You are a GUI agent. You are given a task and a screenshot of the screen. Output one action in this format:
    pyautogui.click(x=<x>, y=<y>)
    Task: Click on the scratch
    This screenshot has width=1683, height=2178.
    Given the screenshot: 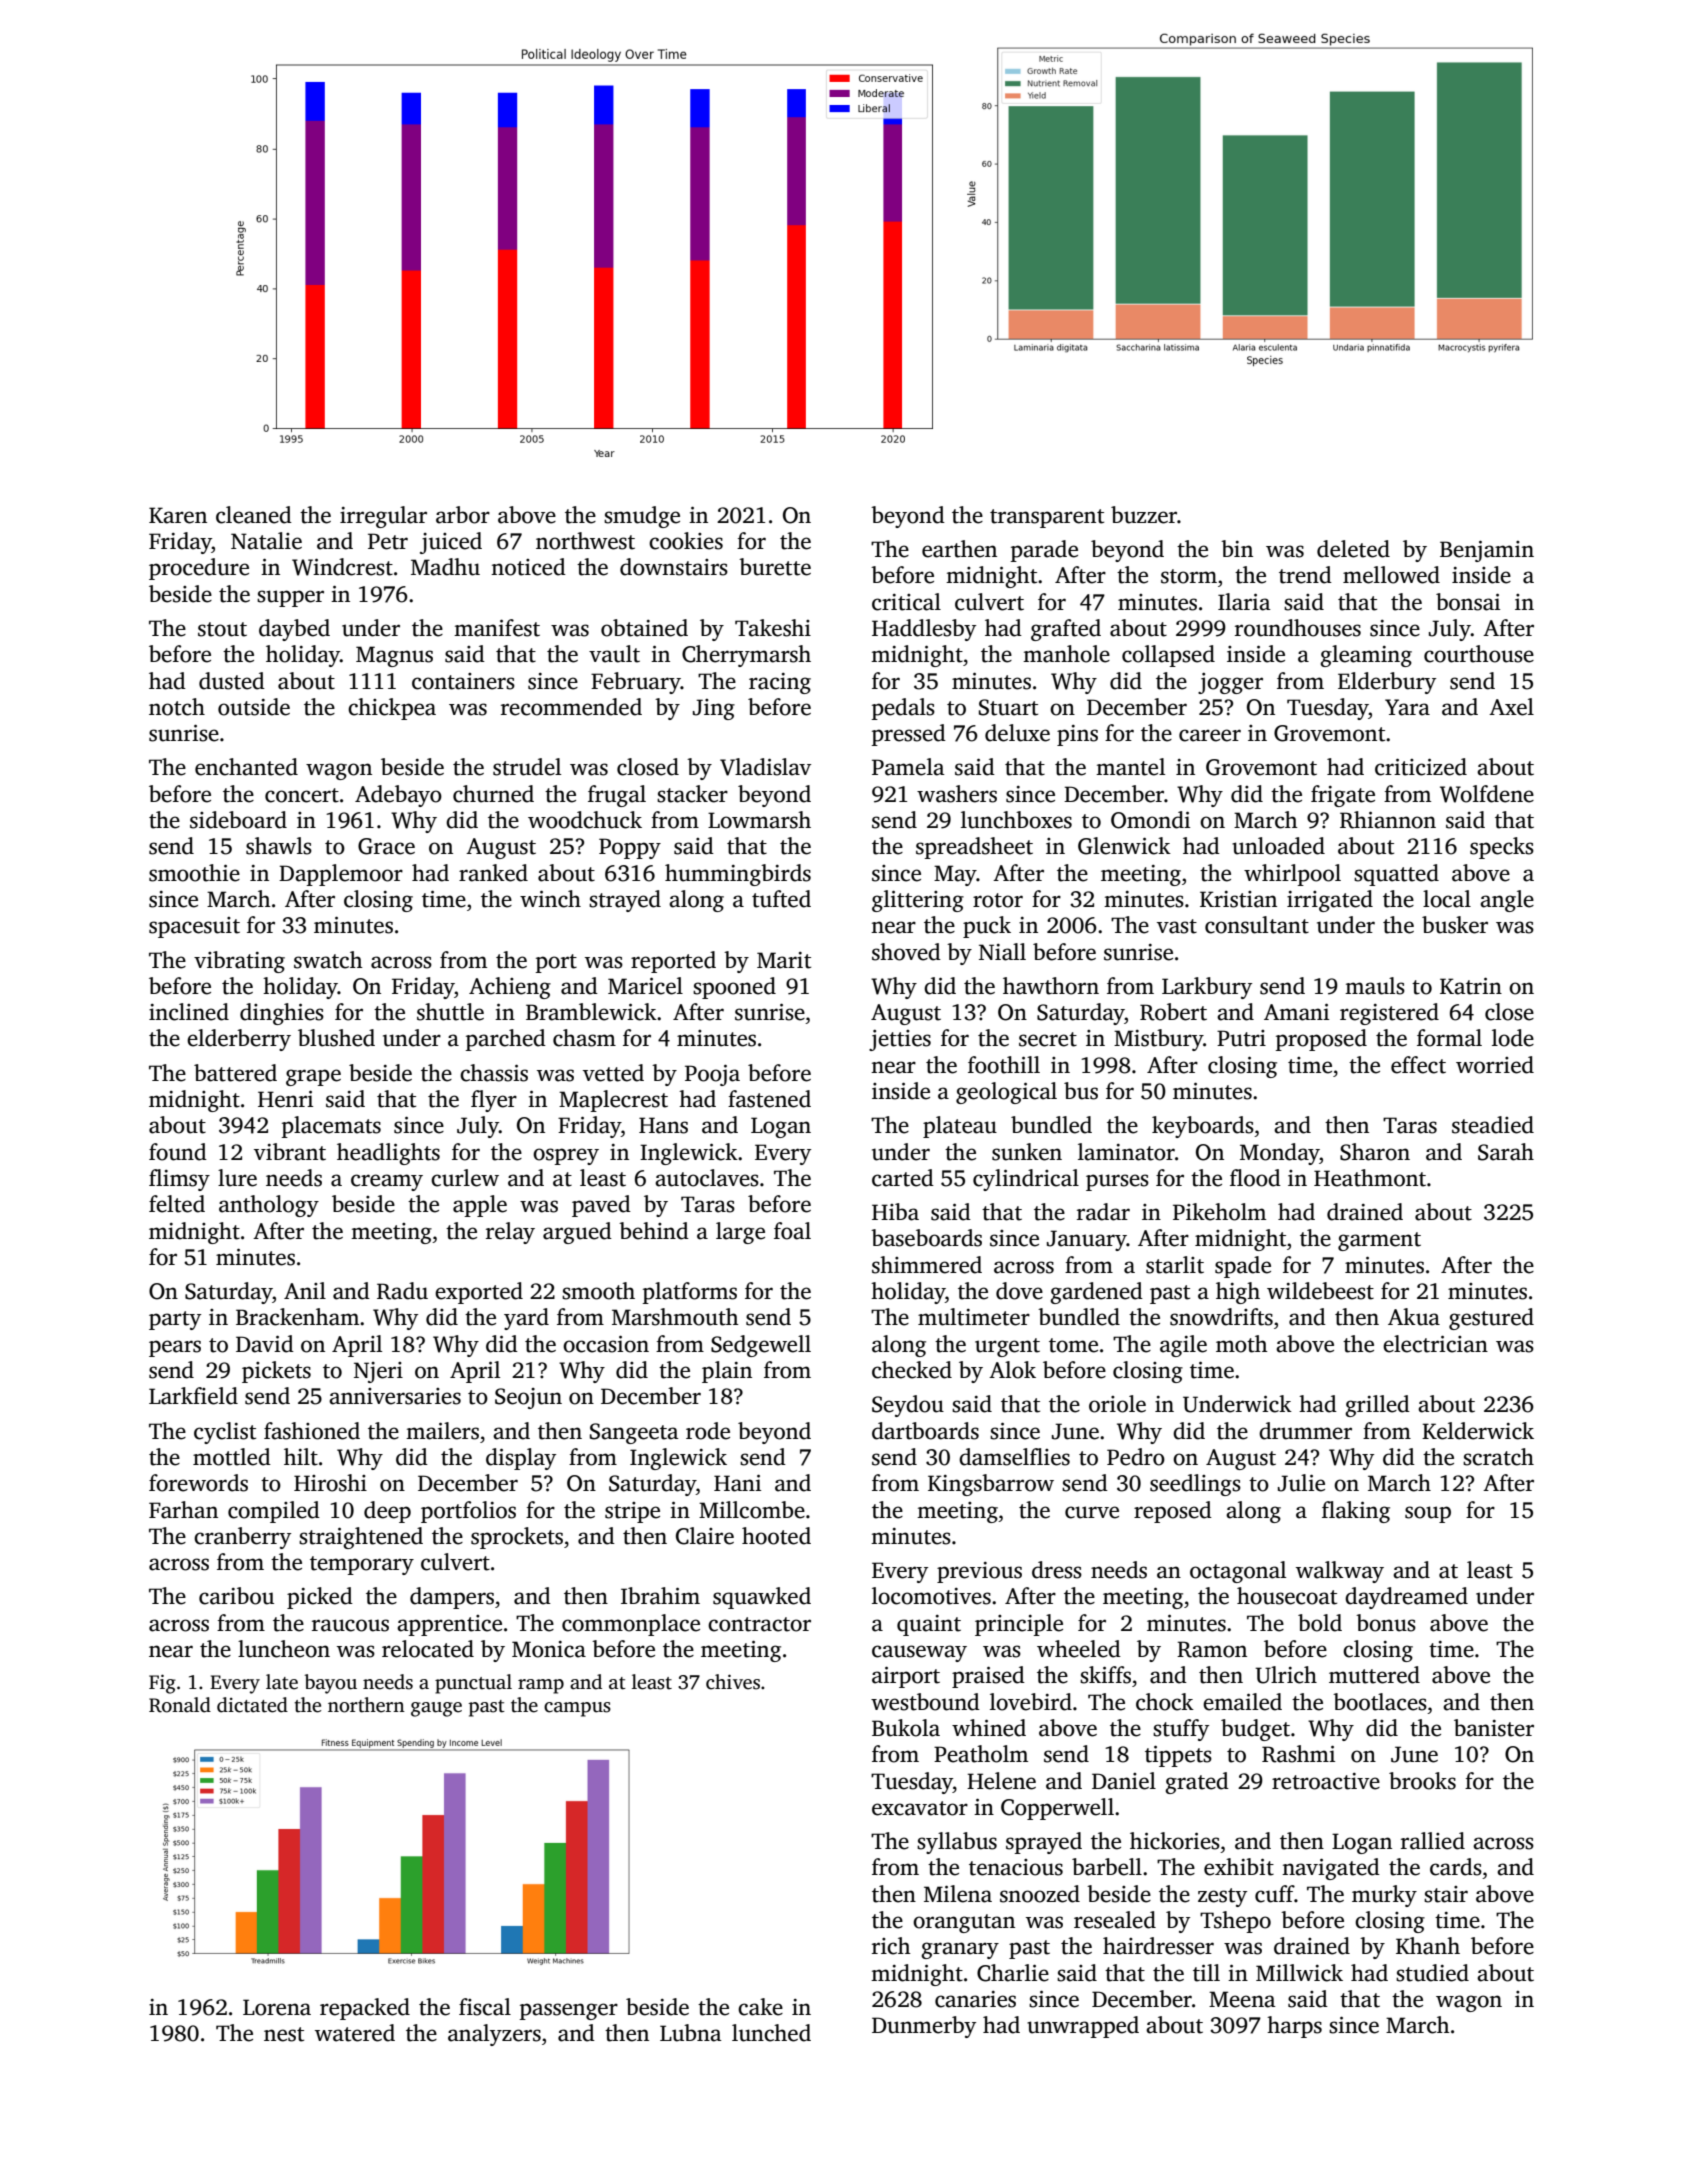 What is the action you would take?
    pyautogui.click(x=1498, y=1457)
